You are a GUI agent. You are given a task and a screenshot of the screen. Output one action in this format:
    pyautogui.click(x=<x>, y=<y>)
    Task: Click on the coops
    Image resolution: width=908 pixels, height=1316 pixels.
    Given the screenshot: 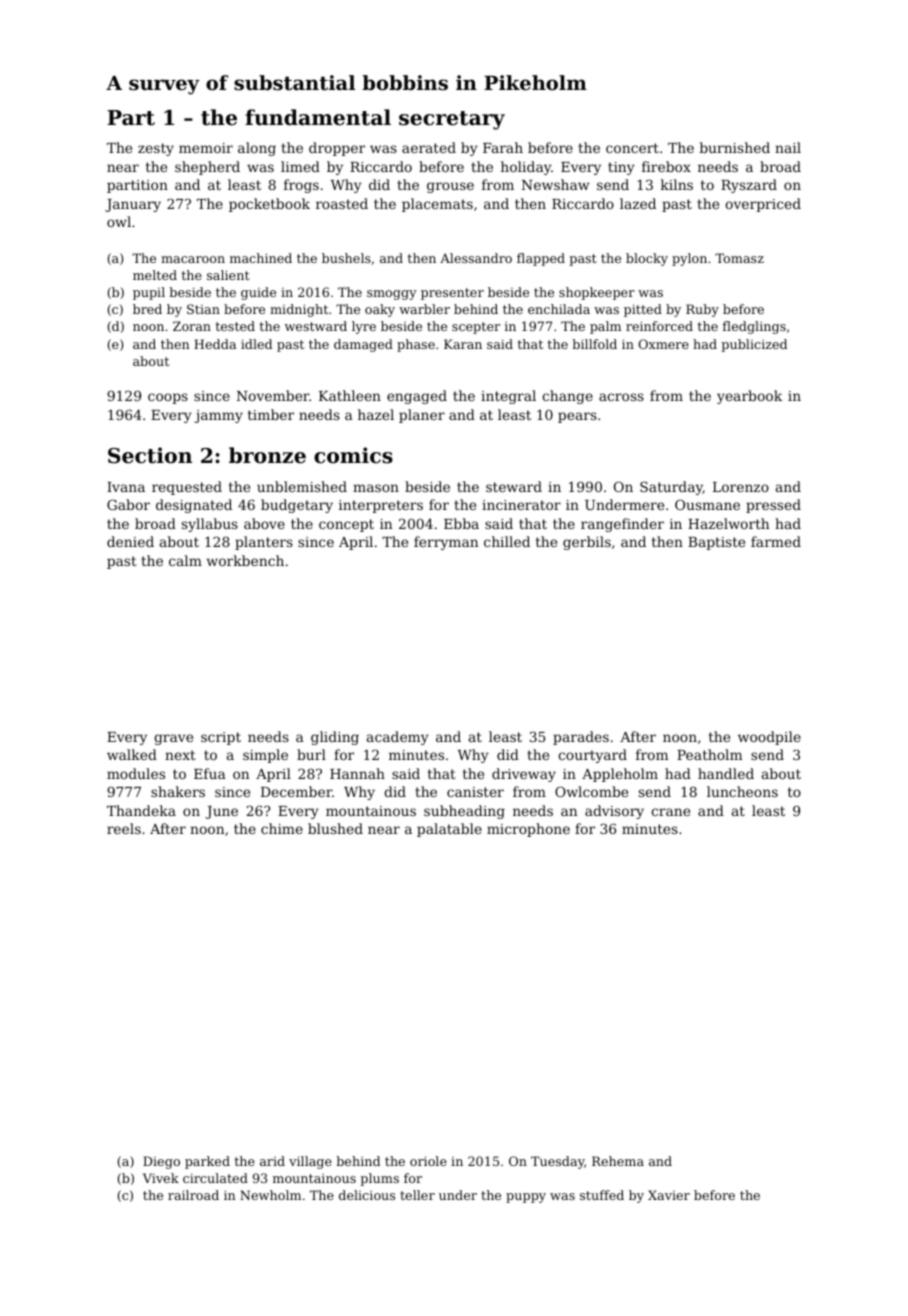 What is the action you would take?
    pyautogui.click(x=168, y=398)
